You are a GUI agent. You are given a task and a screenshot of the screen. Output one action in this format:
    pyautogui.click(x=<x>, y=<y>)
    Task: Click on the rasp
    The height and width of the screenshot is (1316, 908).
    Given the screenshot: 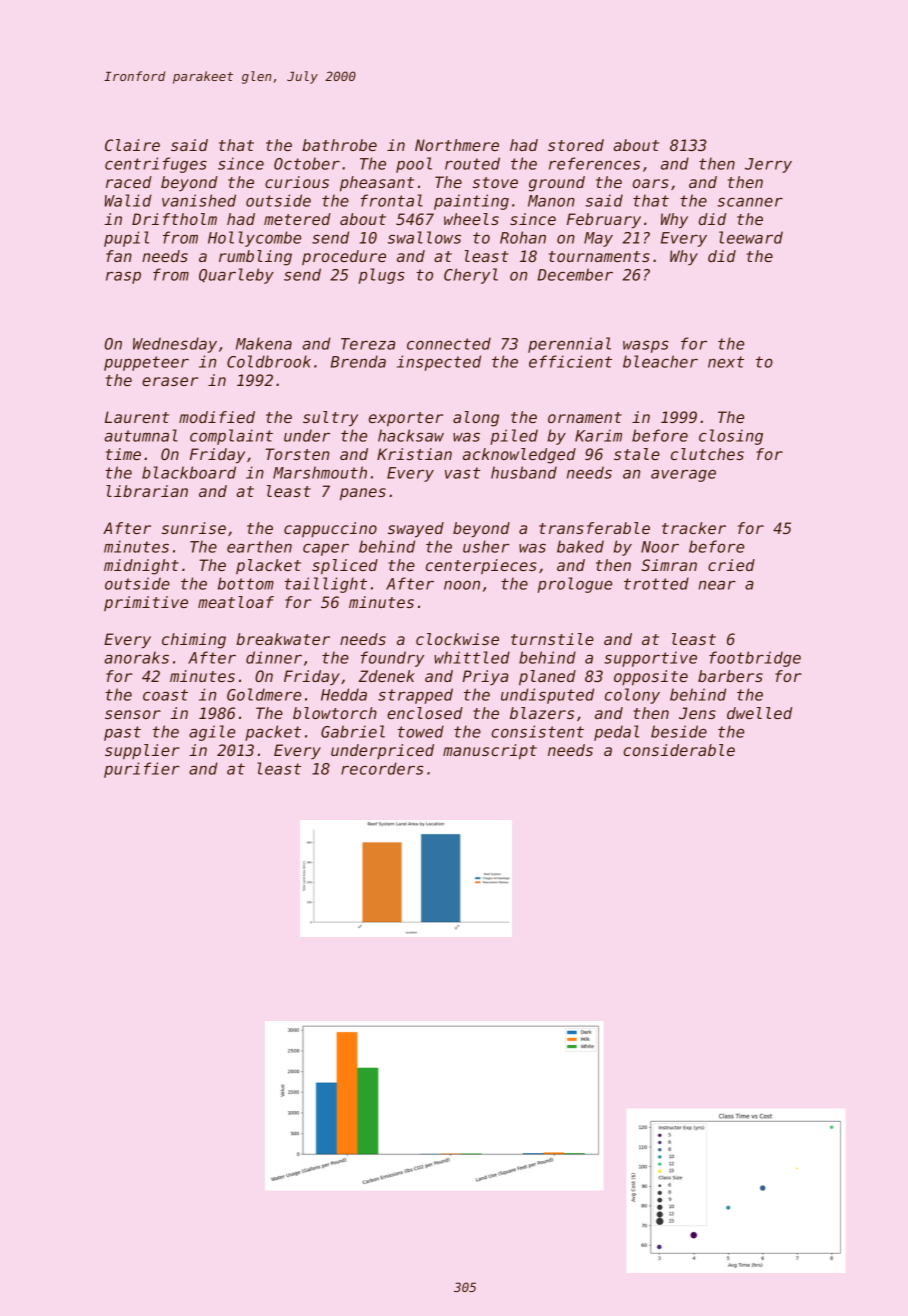 What is the action you would take?
    pyautogui.click(x=123, y=277)
